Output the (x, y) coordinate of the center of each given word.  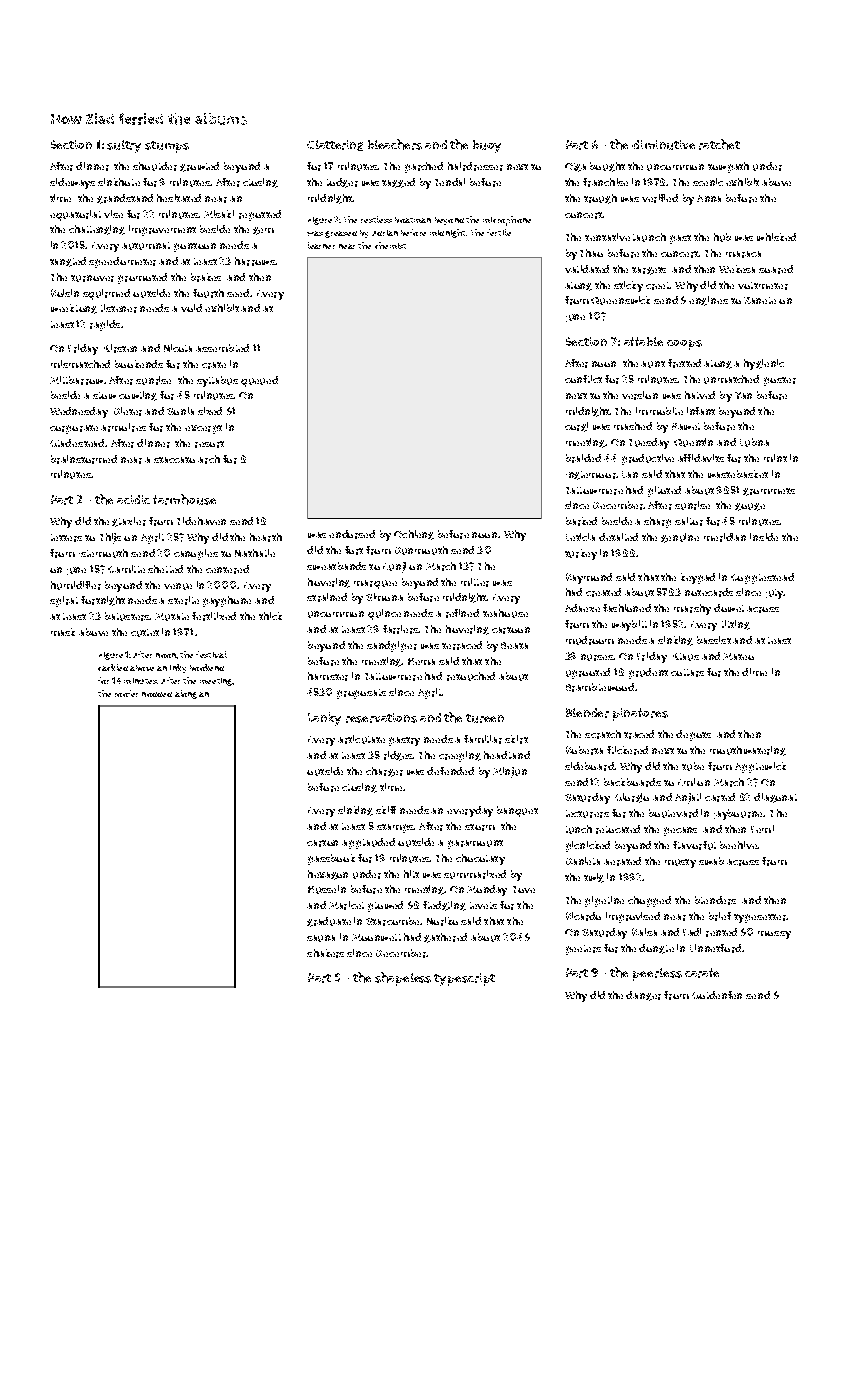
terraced (462, 645)
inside (764, 537)
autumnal (146, 246)
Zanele (760, 300)
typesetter (760, 918)
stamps (395, 828)
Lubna (754, 442)
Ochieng (414, 535)
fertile (499, 232)
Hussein (327, 889)
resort (209, 444)
